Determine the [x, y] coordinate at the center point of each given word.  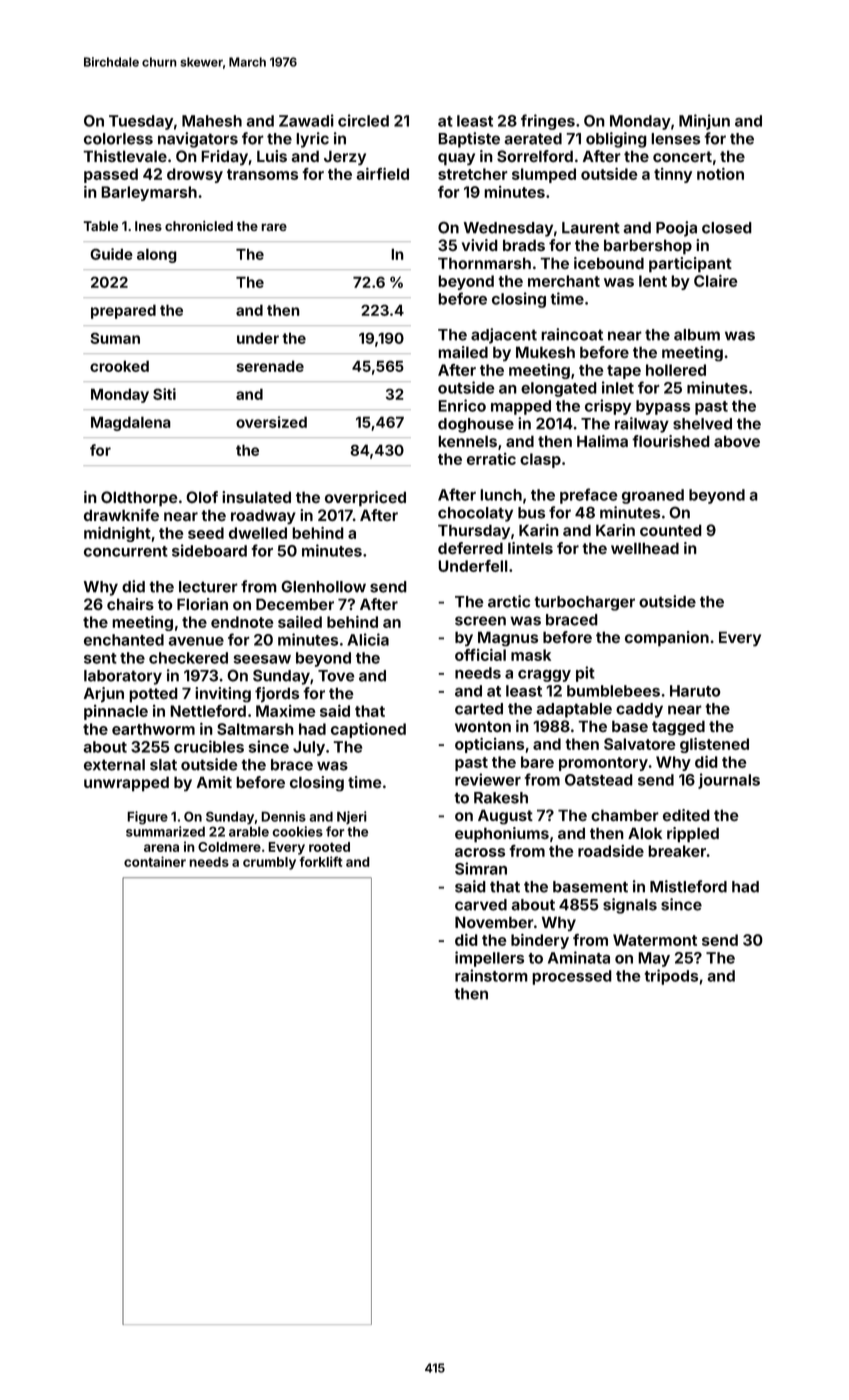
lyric [312, 140]
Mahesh [212, 121]
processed [572, 977]
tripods [671, 977]
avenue [196, 641]
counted [671, 530]
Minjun [704, 122]
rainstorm [491, 975]
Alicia [368, 639]
